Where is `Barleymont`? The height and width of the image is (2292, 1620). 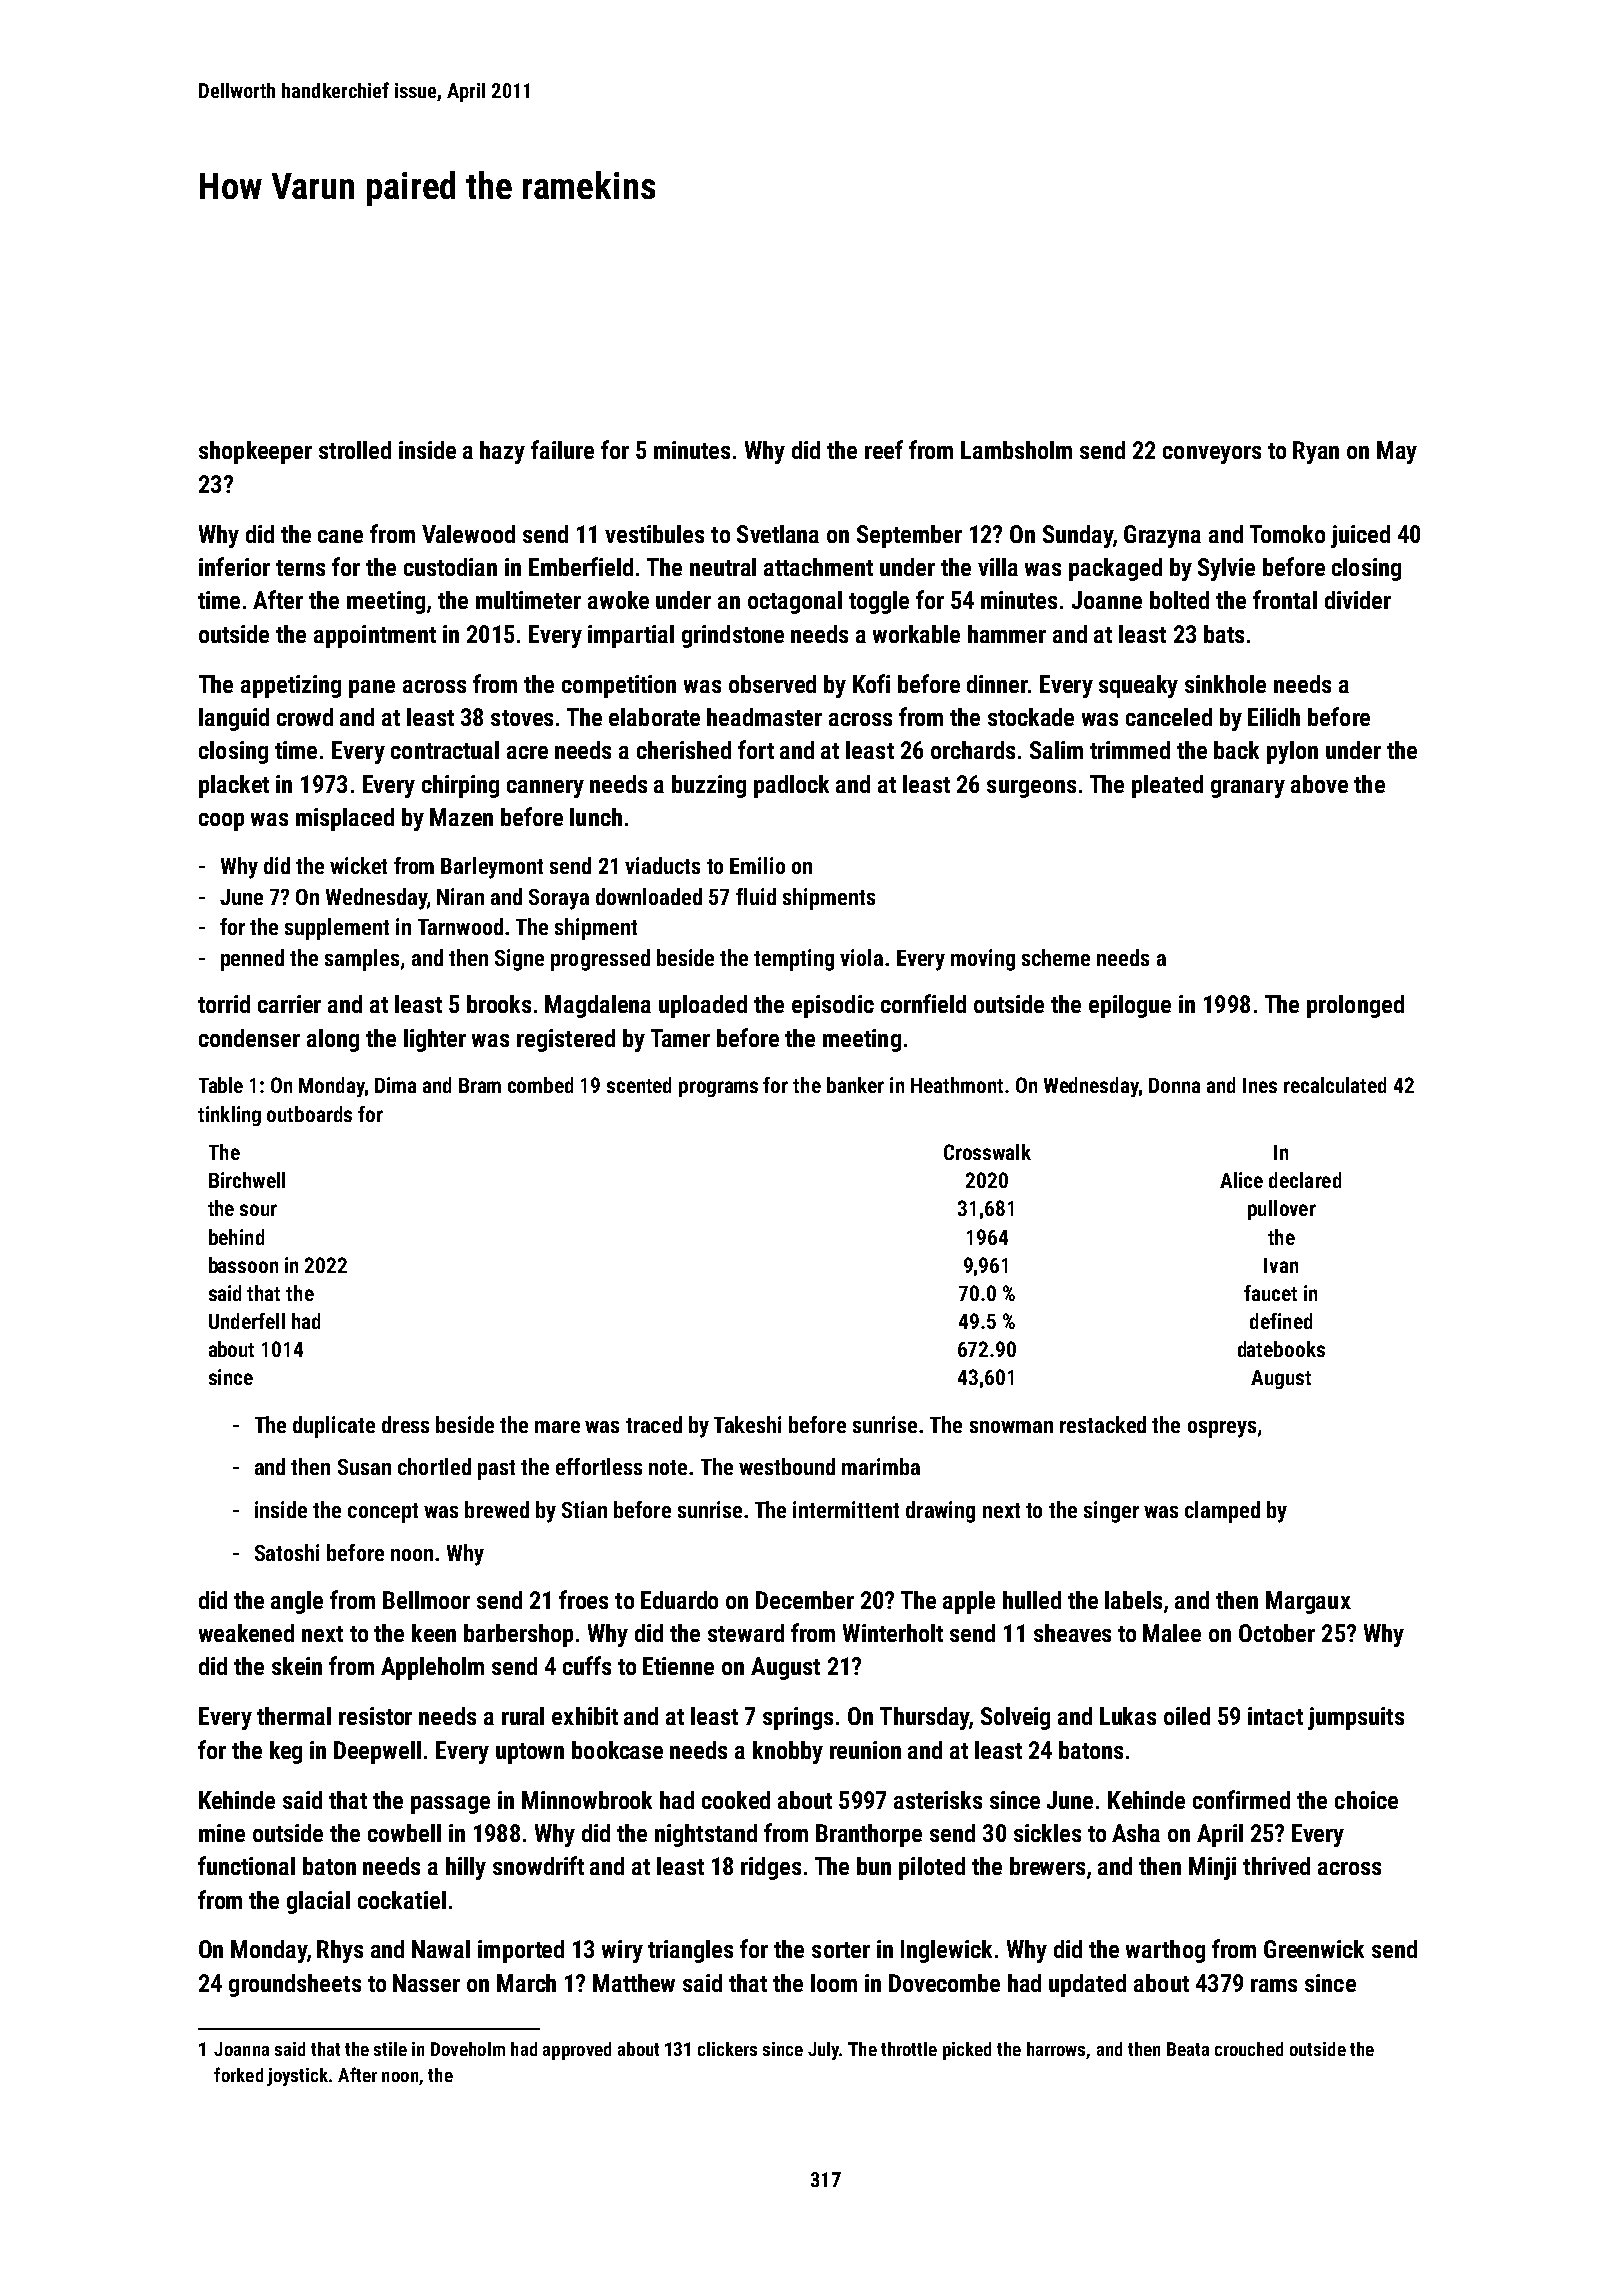
Barleymont is located at coordinates (492, 868).
